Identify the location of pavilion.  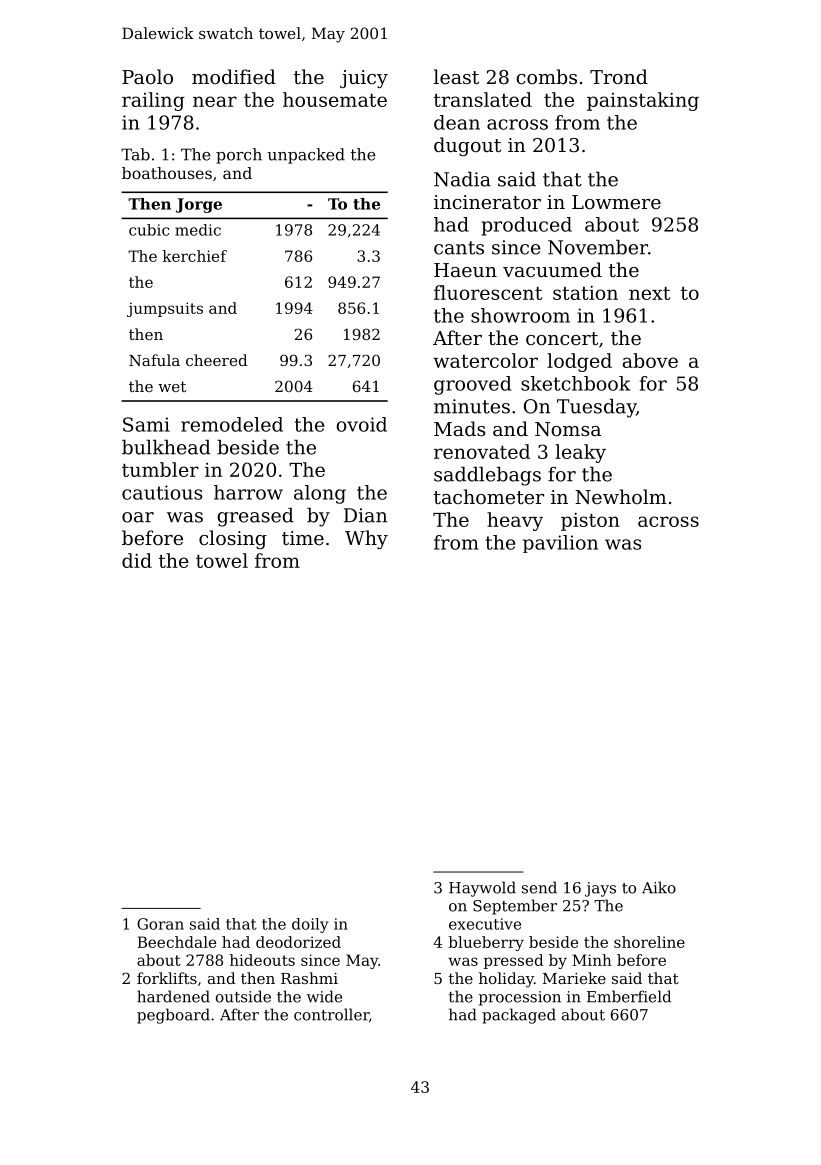
(560, 544).
